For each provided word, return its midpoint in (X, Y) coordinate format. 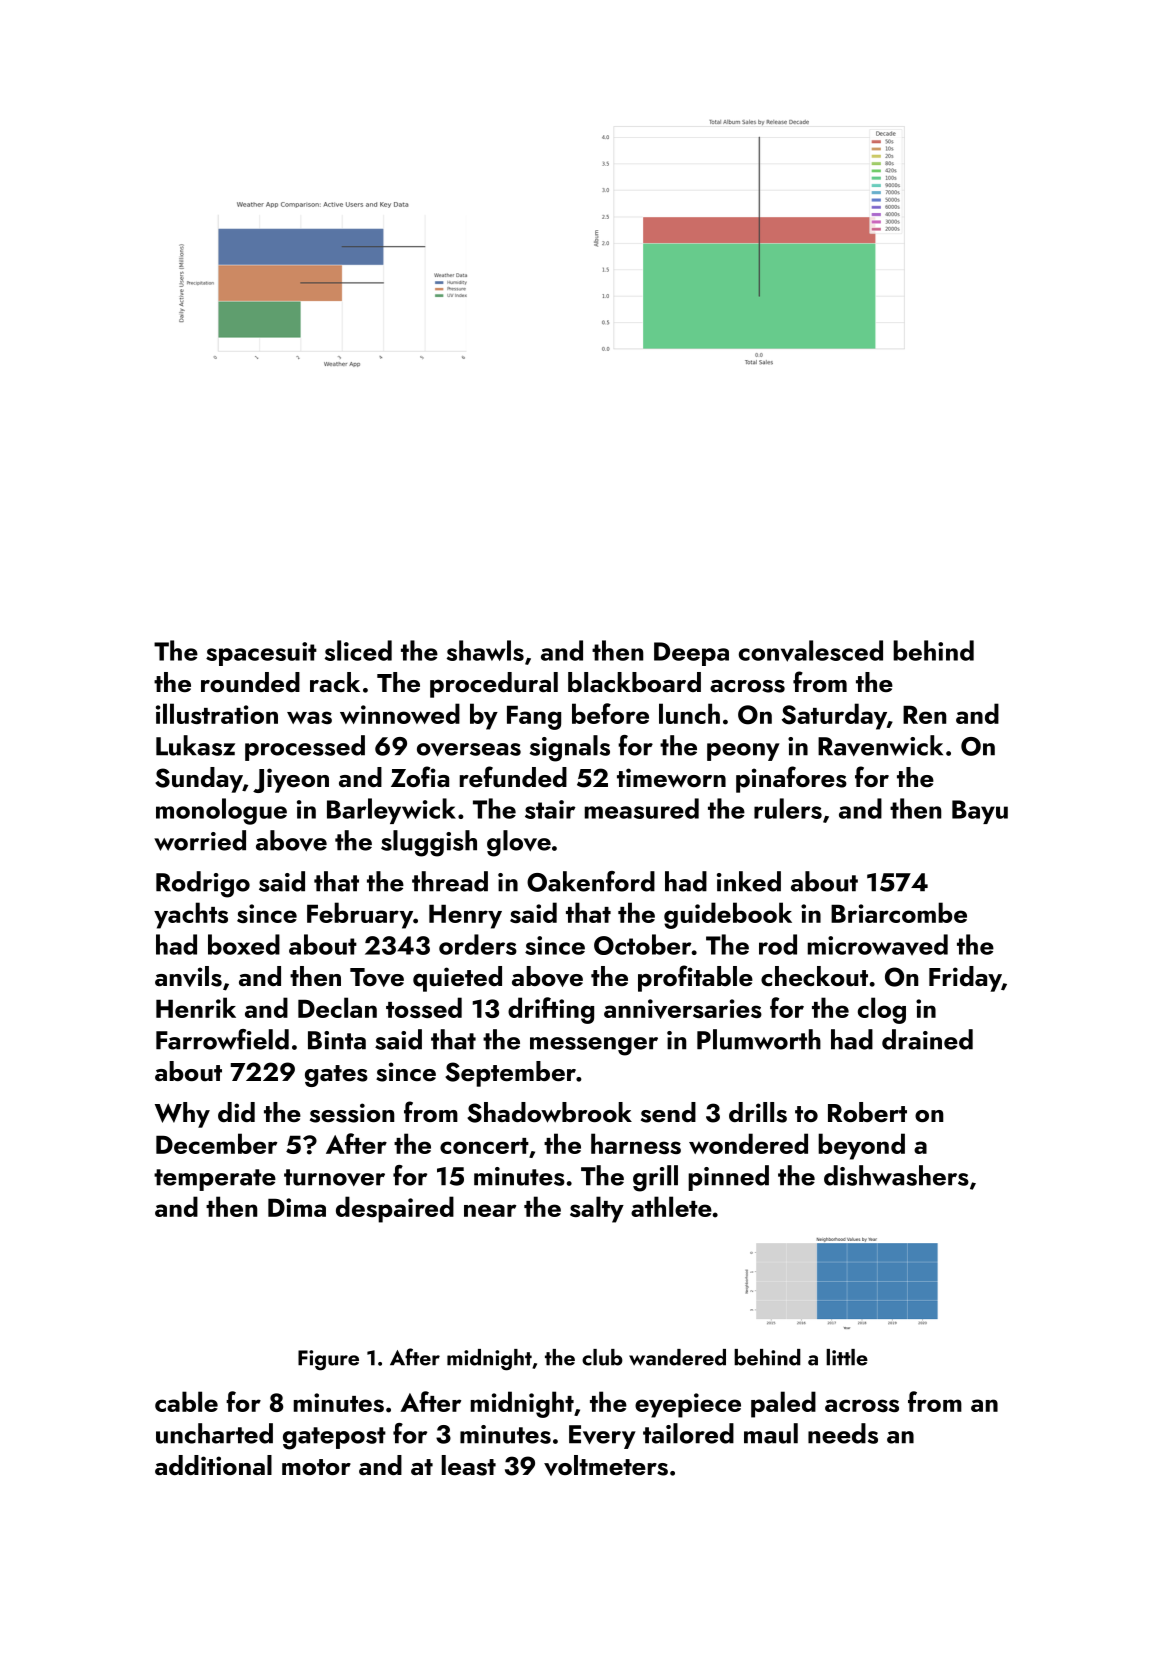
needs (843, 1433)
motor (316, 1467)
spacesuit (261, 654)
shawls (485, 650)
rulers (788, 808)
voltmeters (606, 1465)
